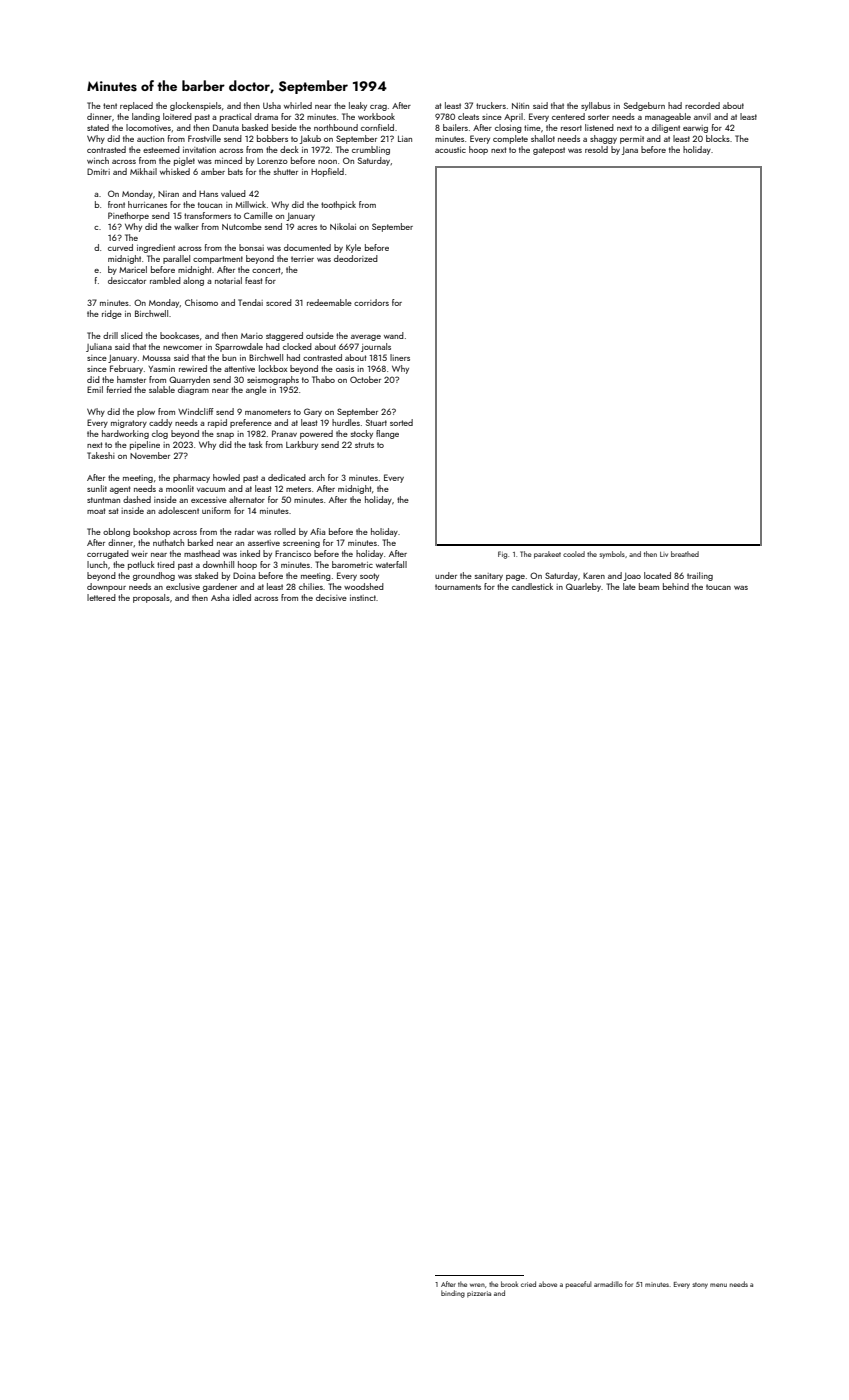  What do you see at coordinates (578, 1284) in the page?
I see `peaceful` at bounding box center [578, 1284].
